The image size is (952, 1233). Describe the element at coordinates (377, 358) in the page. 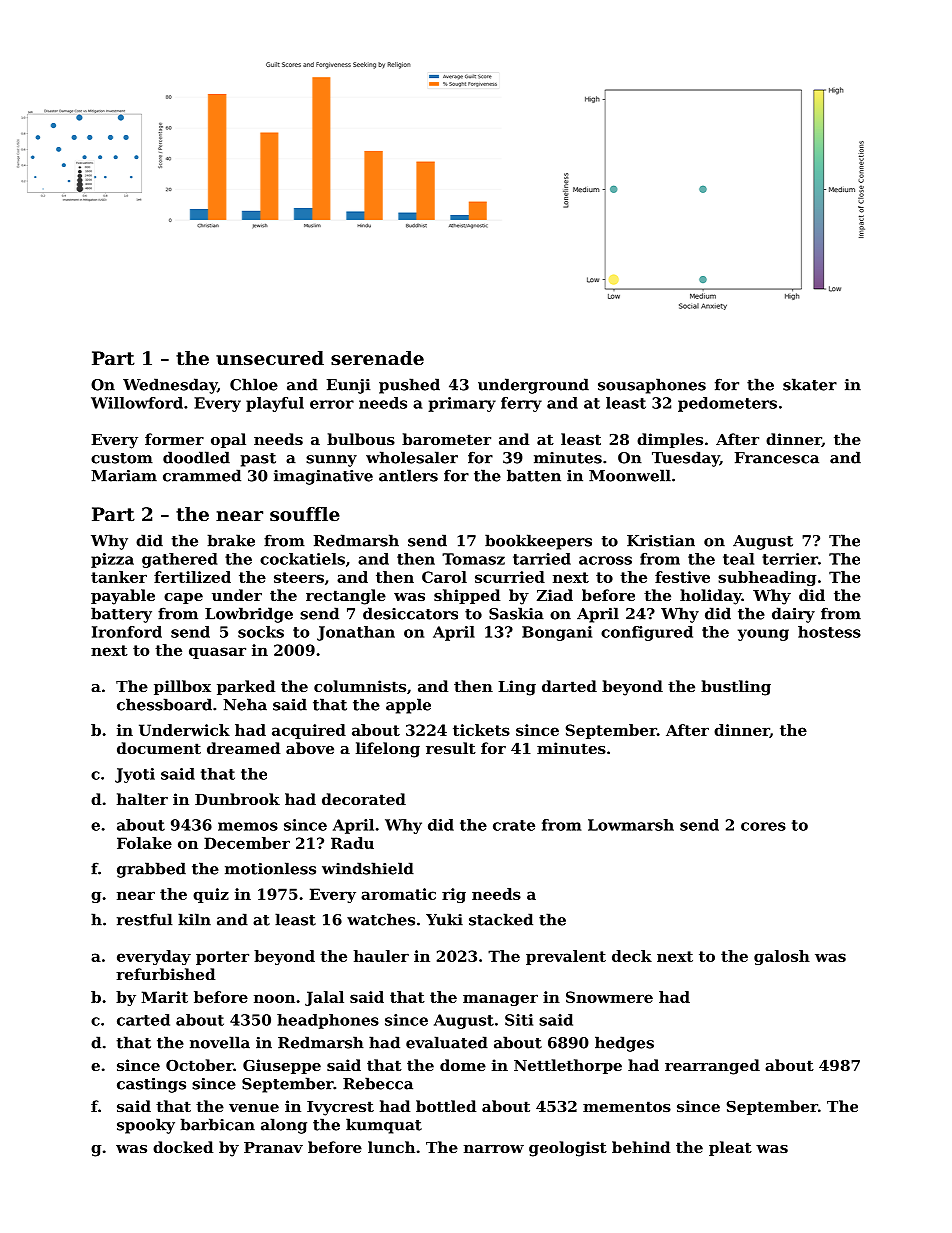

I see `serenade` at that location.
